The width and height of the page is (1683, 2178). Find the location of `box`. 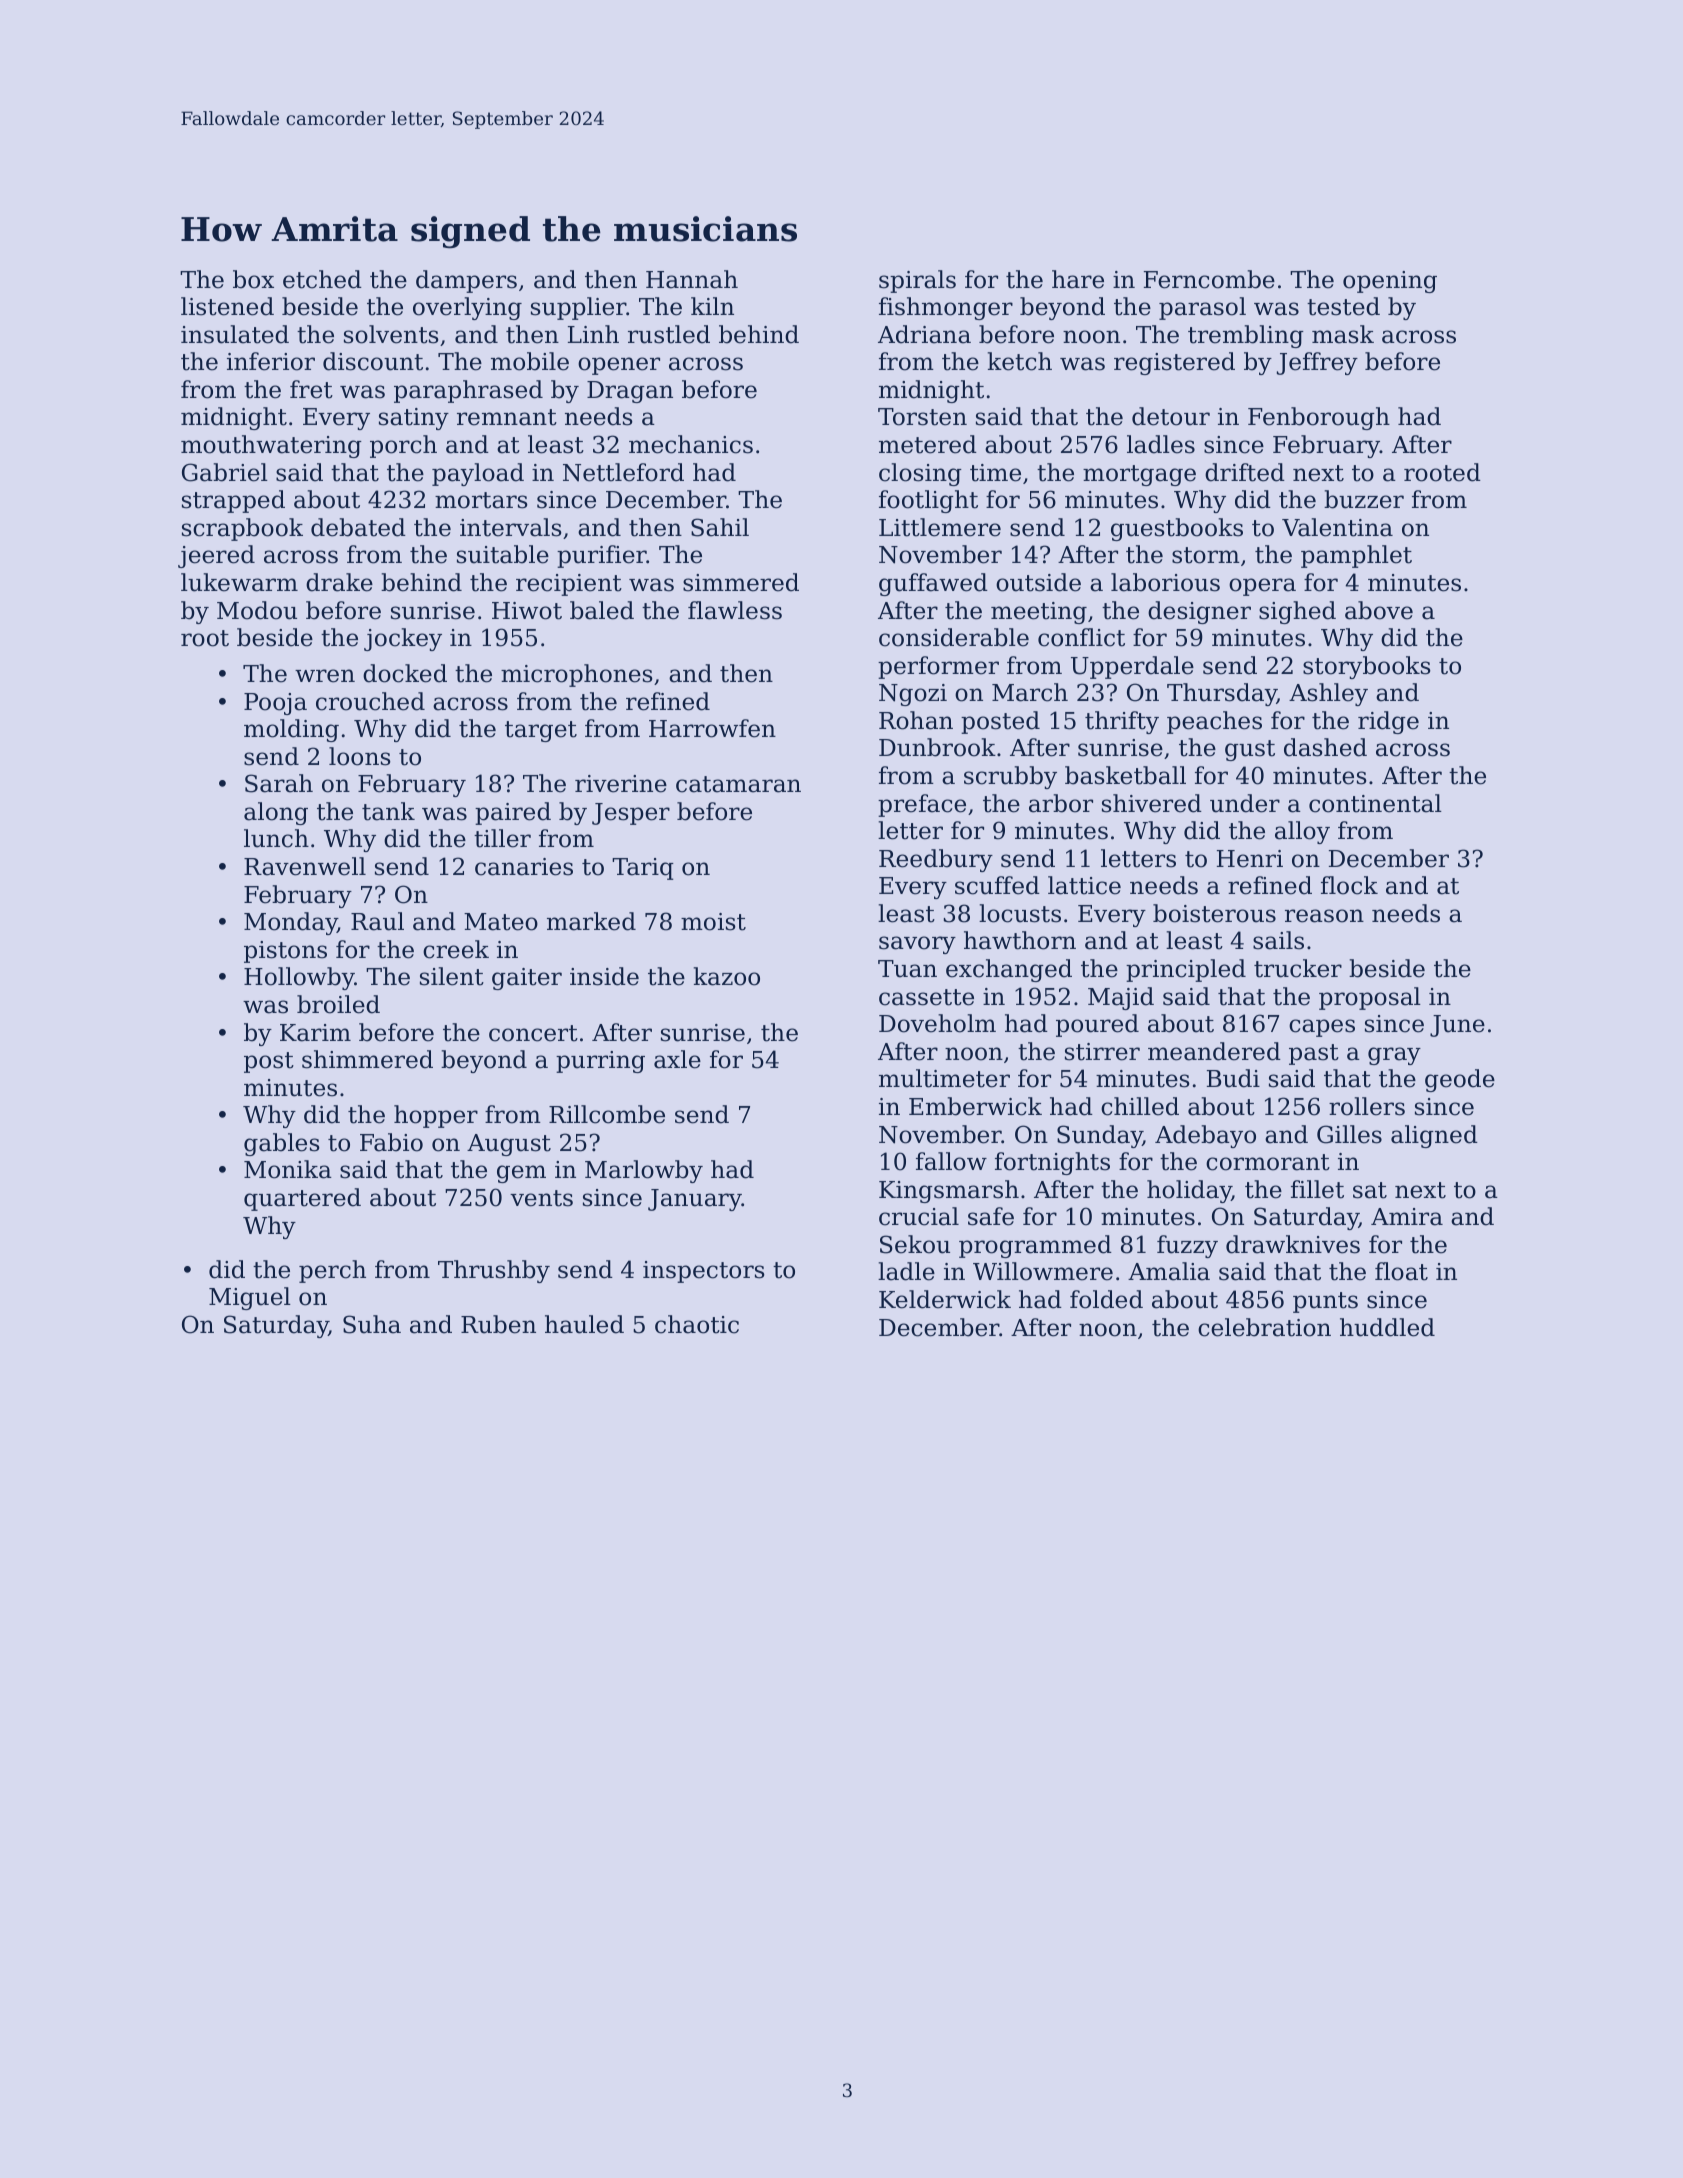

box is located at coordinates (253, 279).
